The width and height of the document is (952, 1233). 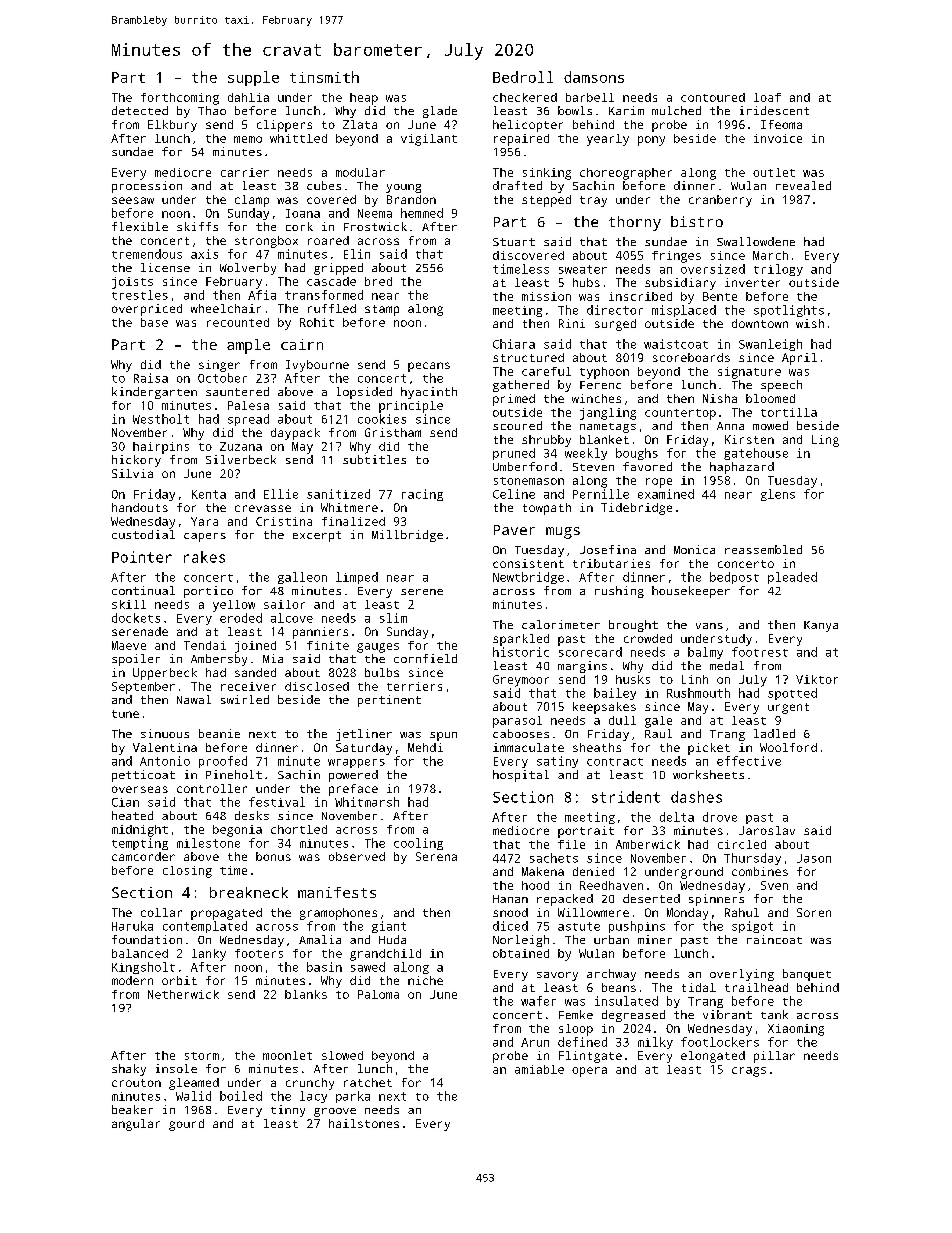 I want to click on hailstones, so click(x=364, y=1123).
